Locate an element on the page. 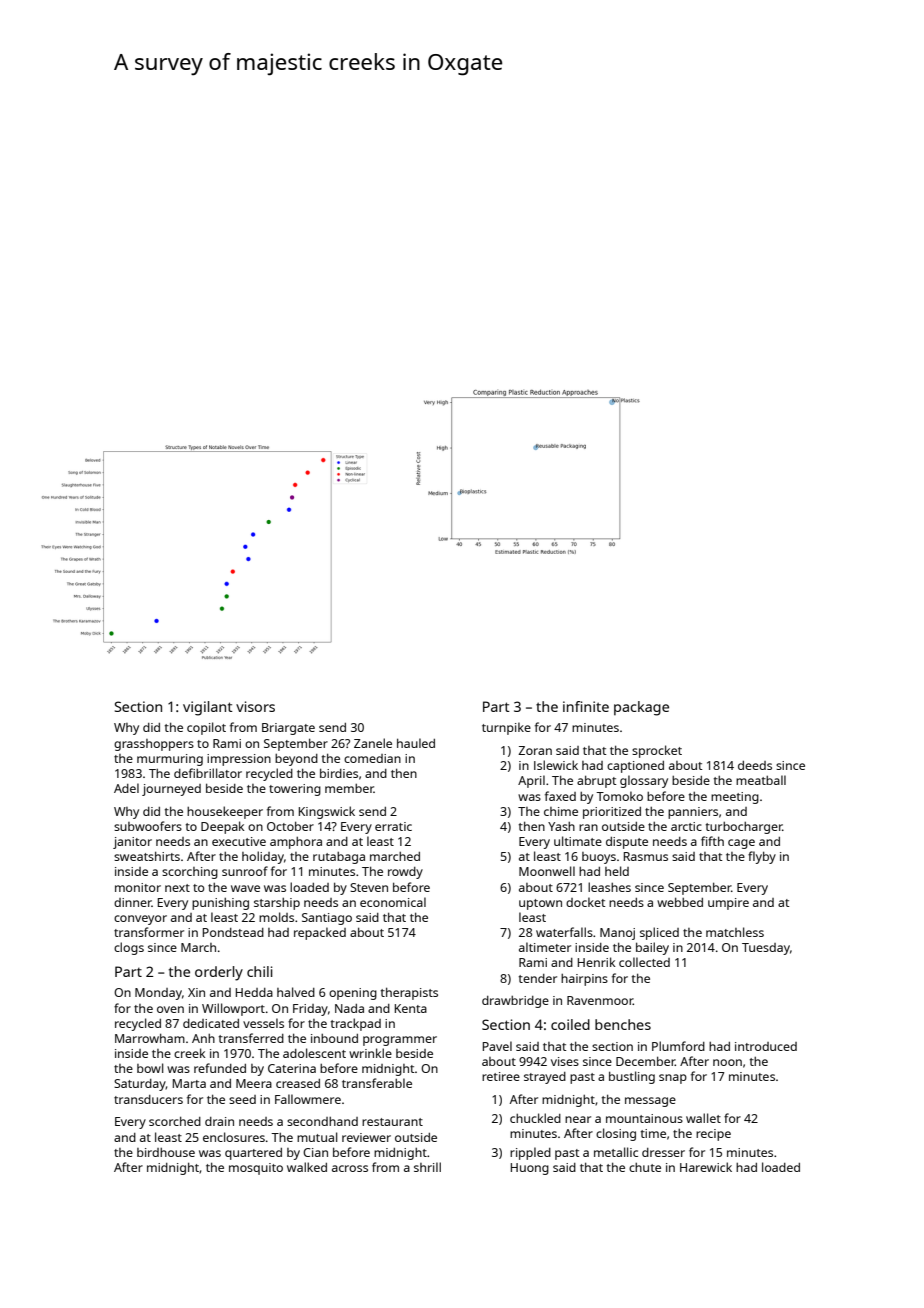  bustling is located at coordinates (632, 1077).
